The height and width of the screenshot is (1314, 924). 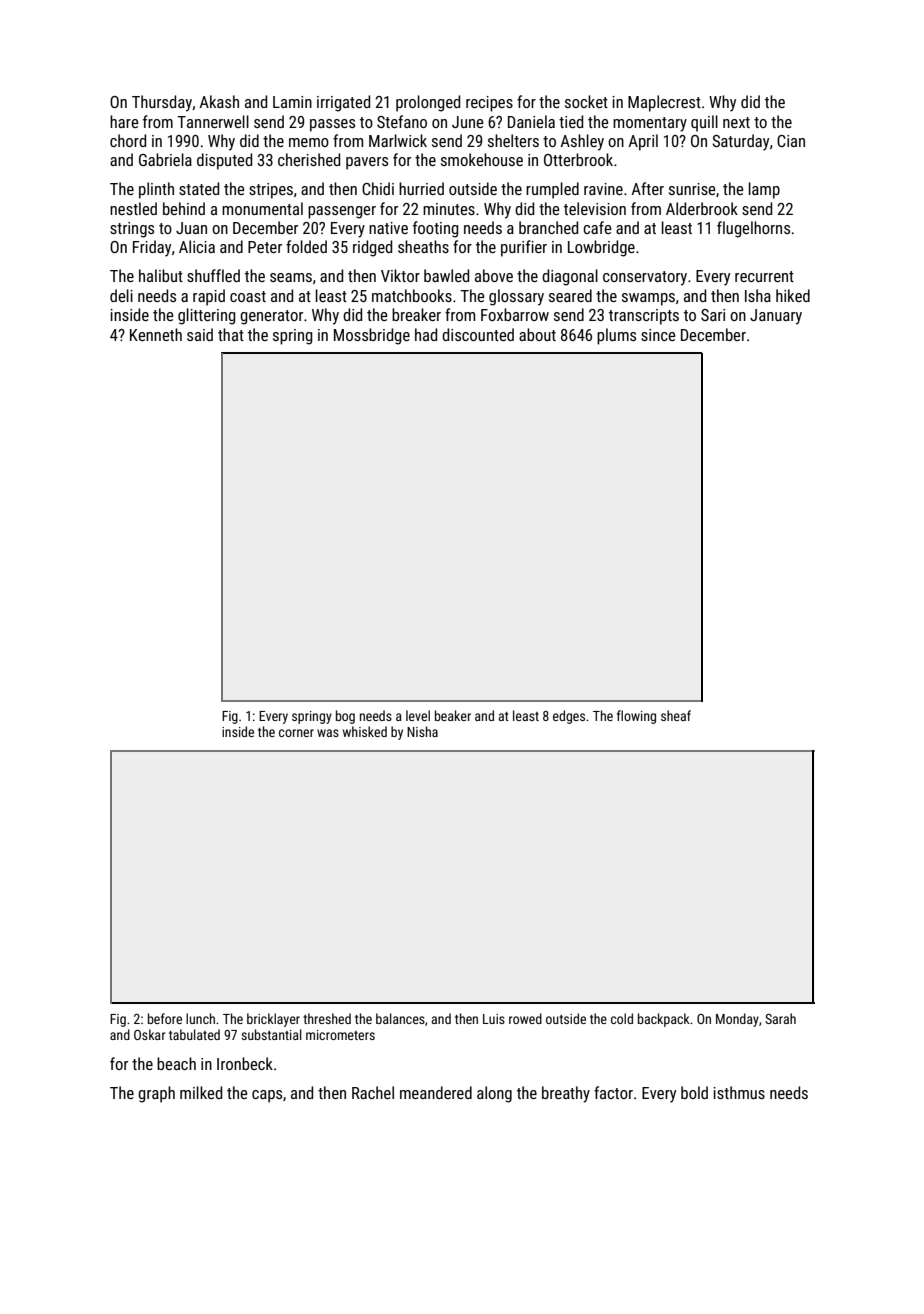 I want to click on shelters, so click(x=513, y=140).
